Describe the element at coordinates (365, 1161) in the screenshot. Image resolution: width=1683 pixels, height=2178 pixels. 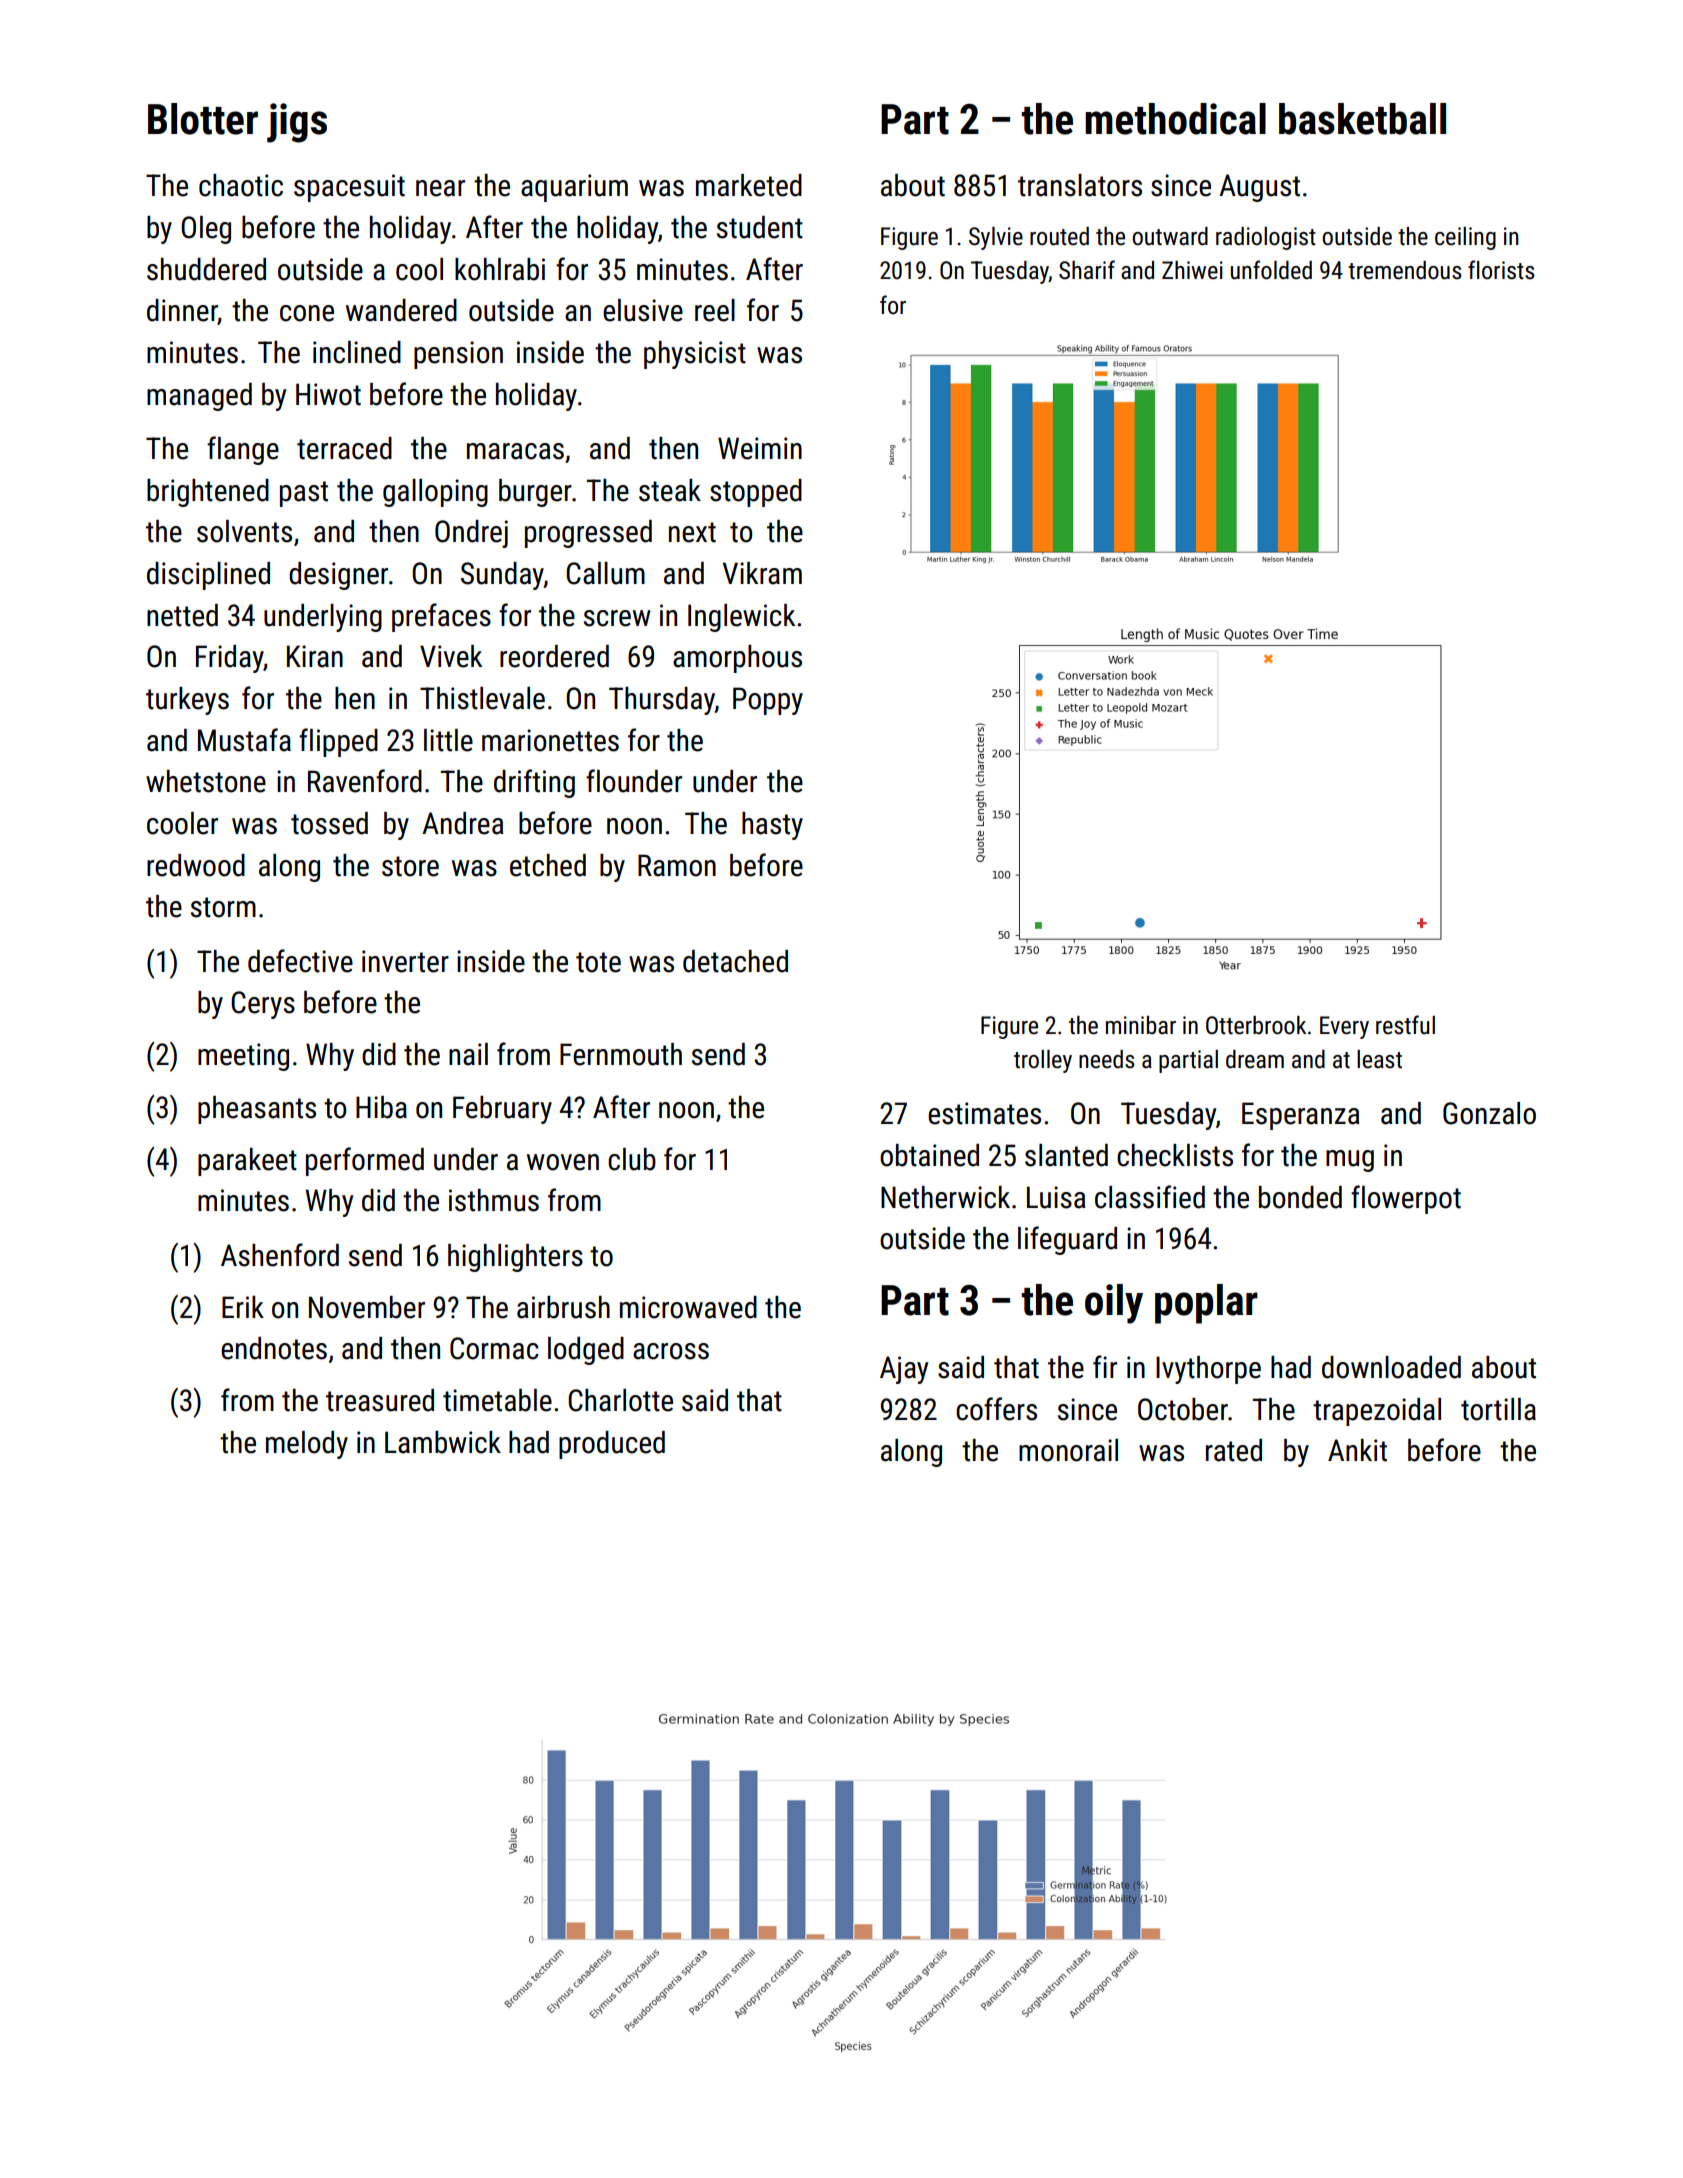
I see `performed` at that location.
